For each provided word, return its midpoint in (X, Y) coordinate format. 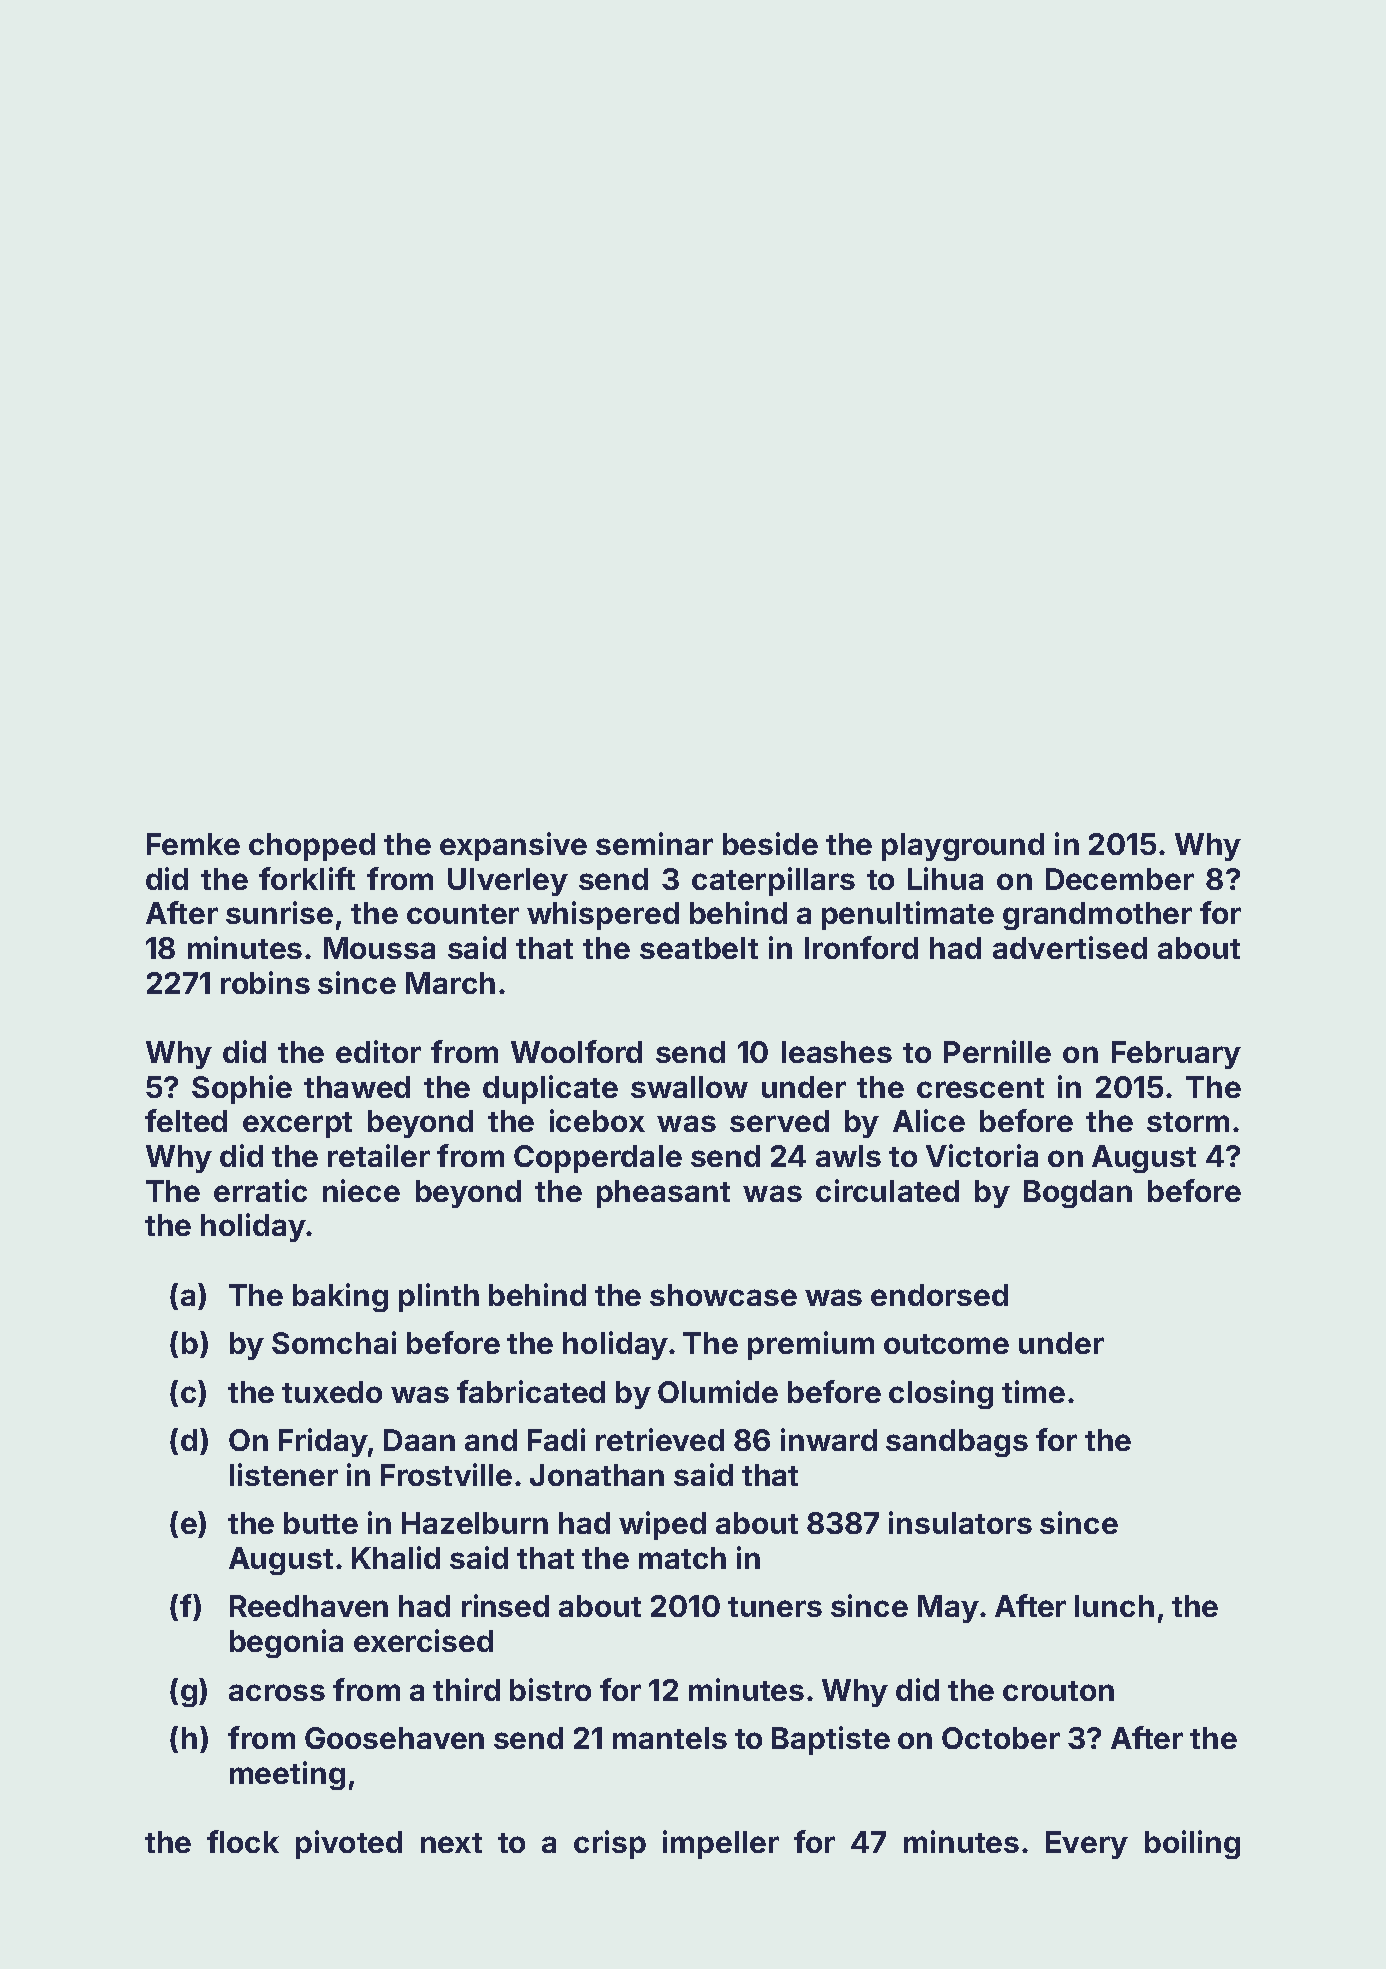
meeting (287, 1775)
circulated (887, 1190)
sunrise (279, 912)
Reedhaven (309, 1606)
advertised (1070, 947)
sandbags (957, 1443)
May (948, 1609)
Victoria (982, 1155)
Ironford (861, 947)
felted (186, 1120)
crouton (1058, 1691)
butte (321, 1523)
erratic (260, 1190)
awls (848, 1156)
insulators (960, 1522)
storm (1188, 1122)
